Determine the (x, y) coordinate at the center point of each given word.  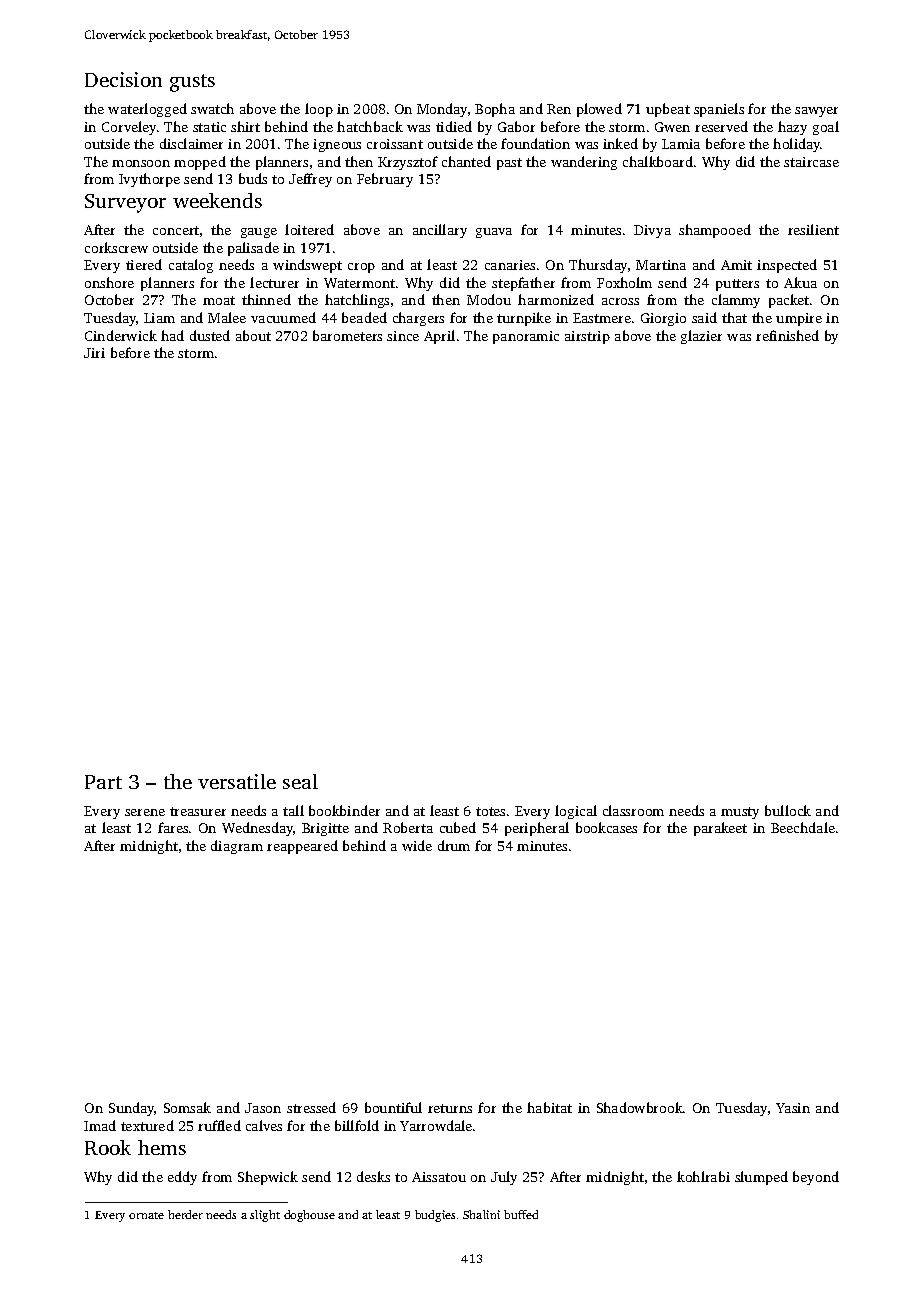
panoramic (526, 337)
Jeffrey (310, 180)
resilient (813, 229)
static (209, 127)
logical (576, 812)
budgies (435, 1216)
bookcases (606, 827)
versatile (237, 781)
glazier (701, 337)
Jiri (94, 353)
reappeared (302, 847)
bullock (788, 810)
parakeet (720, 829)
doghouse (309, 1216)
